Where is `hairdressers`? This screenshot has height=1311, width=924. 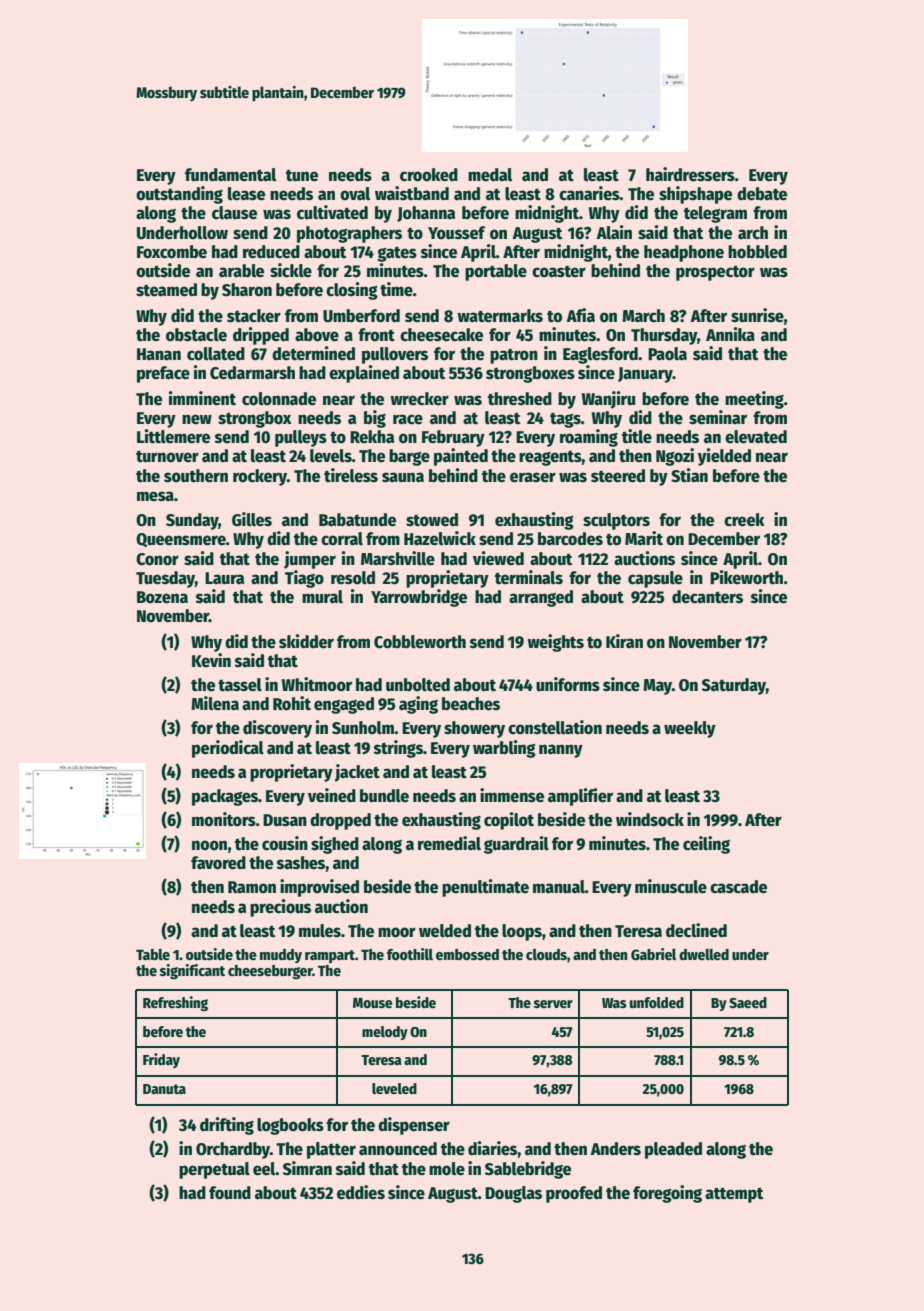 hairdressers is located at coordinates (690, 174).
